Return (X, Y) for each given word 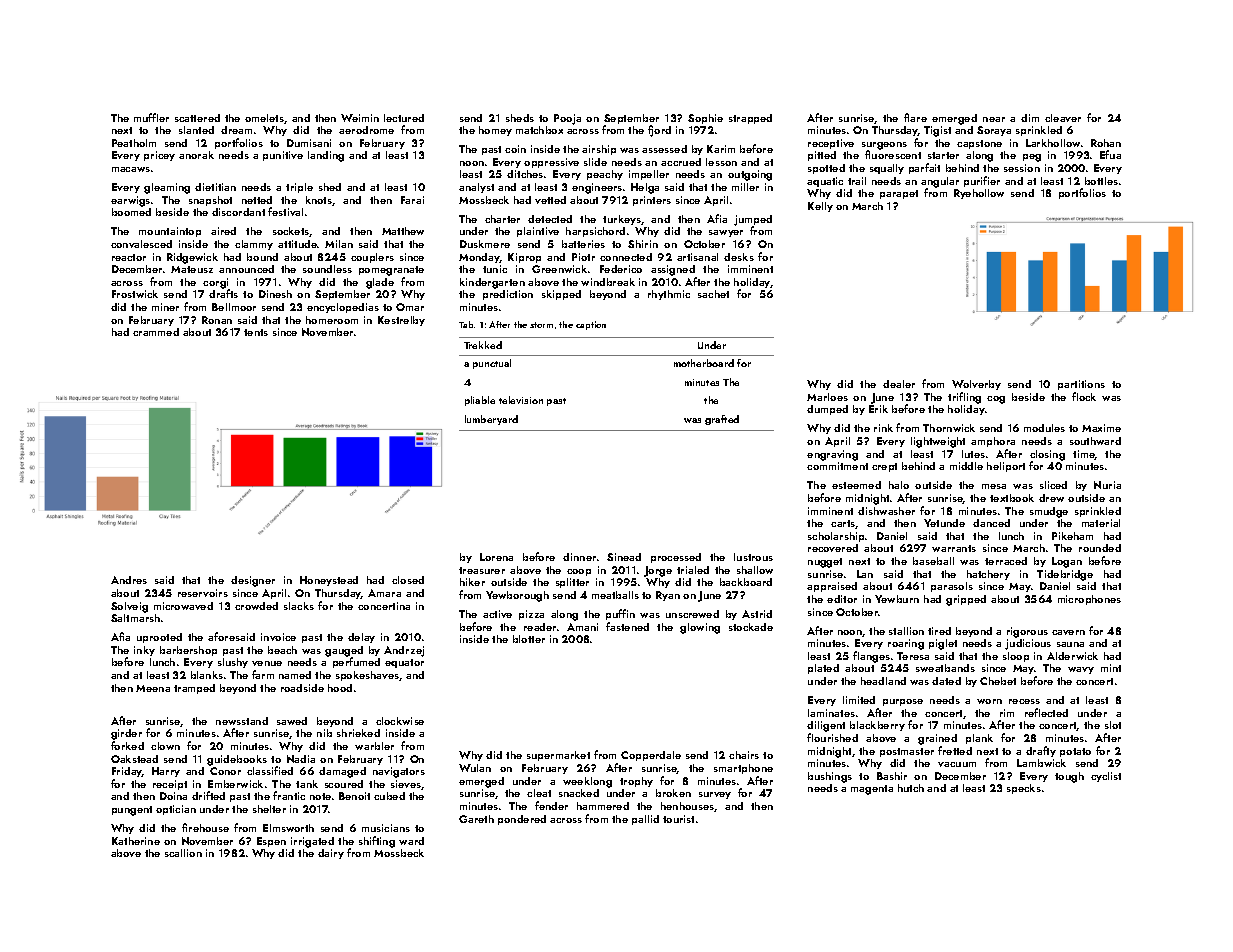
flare (915, 117)
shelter (269, 809)
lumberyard (491, 420)
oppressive (551, 163)
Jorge (658, 571)
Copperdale (651, 756)
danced (991, 523)
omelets (264, 118)
